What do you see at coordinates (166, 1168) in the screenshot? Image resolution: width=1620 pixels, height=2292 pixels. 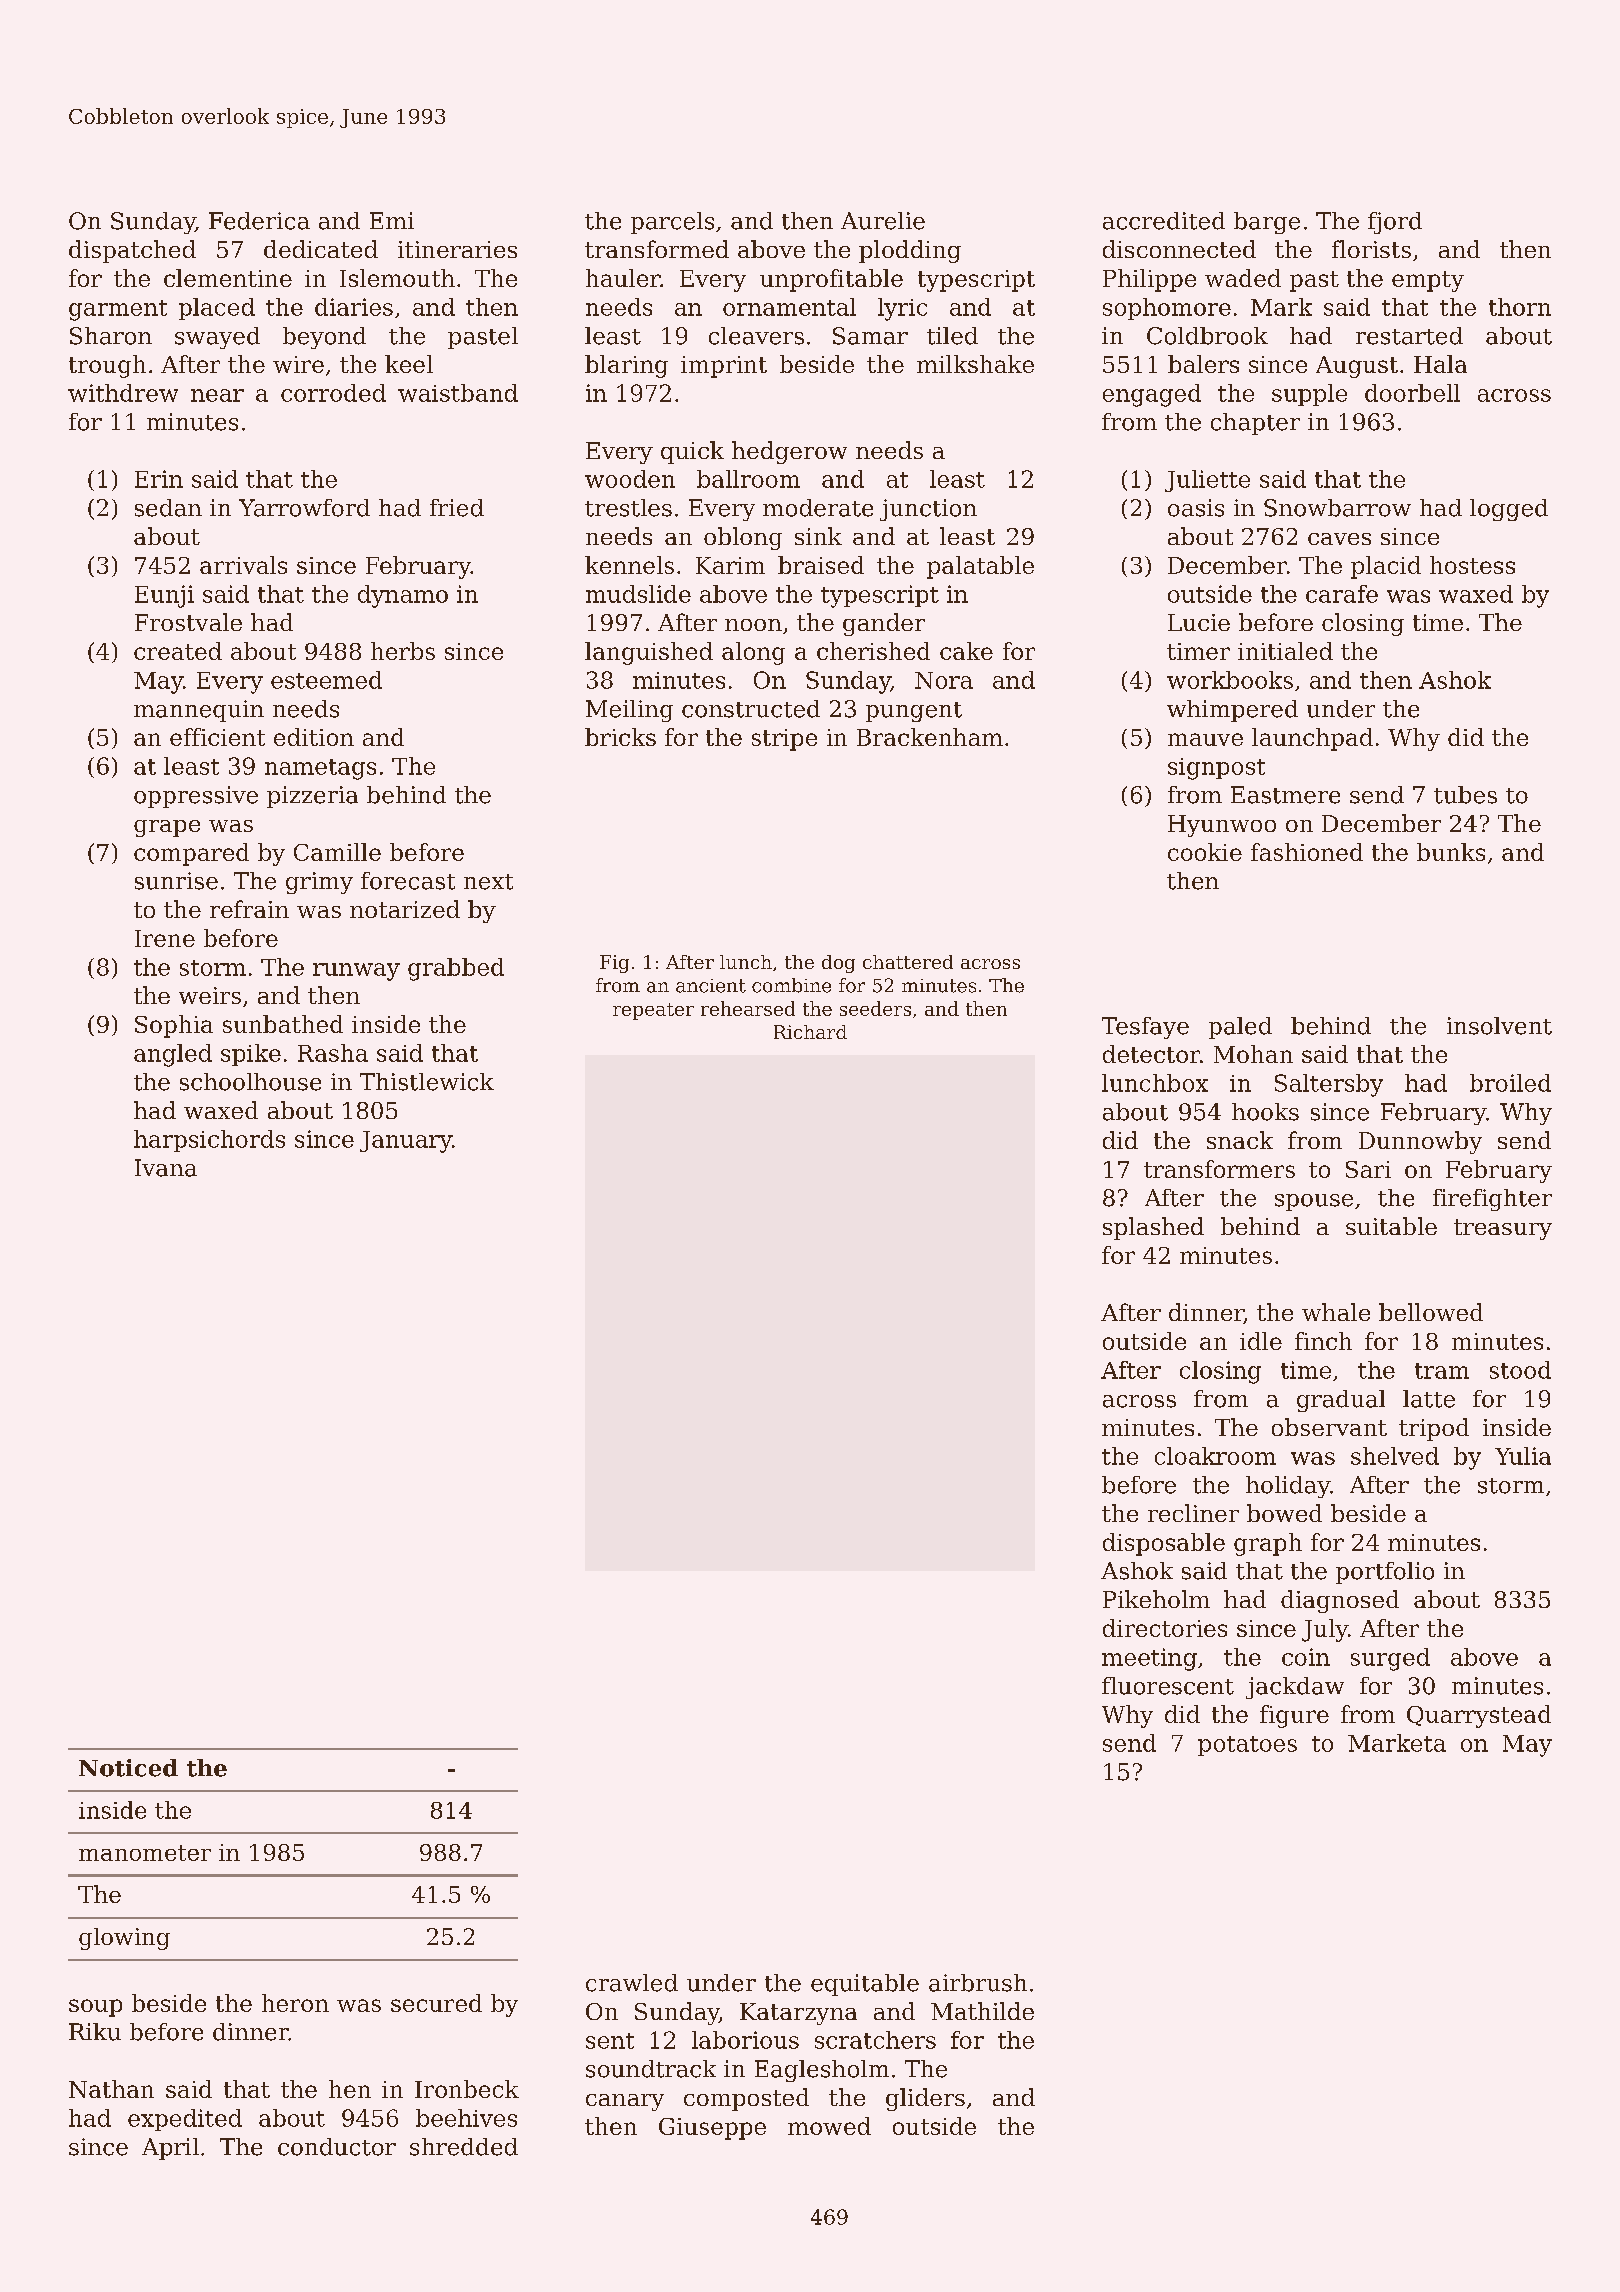 I see `Ivana` at bounding box center [166, 1168].
